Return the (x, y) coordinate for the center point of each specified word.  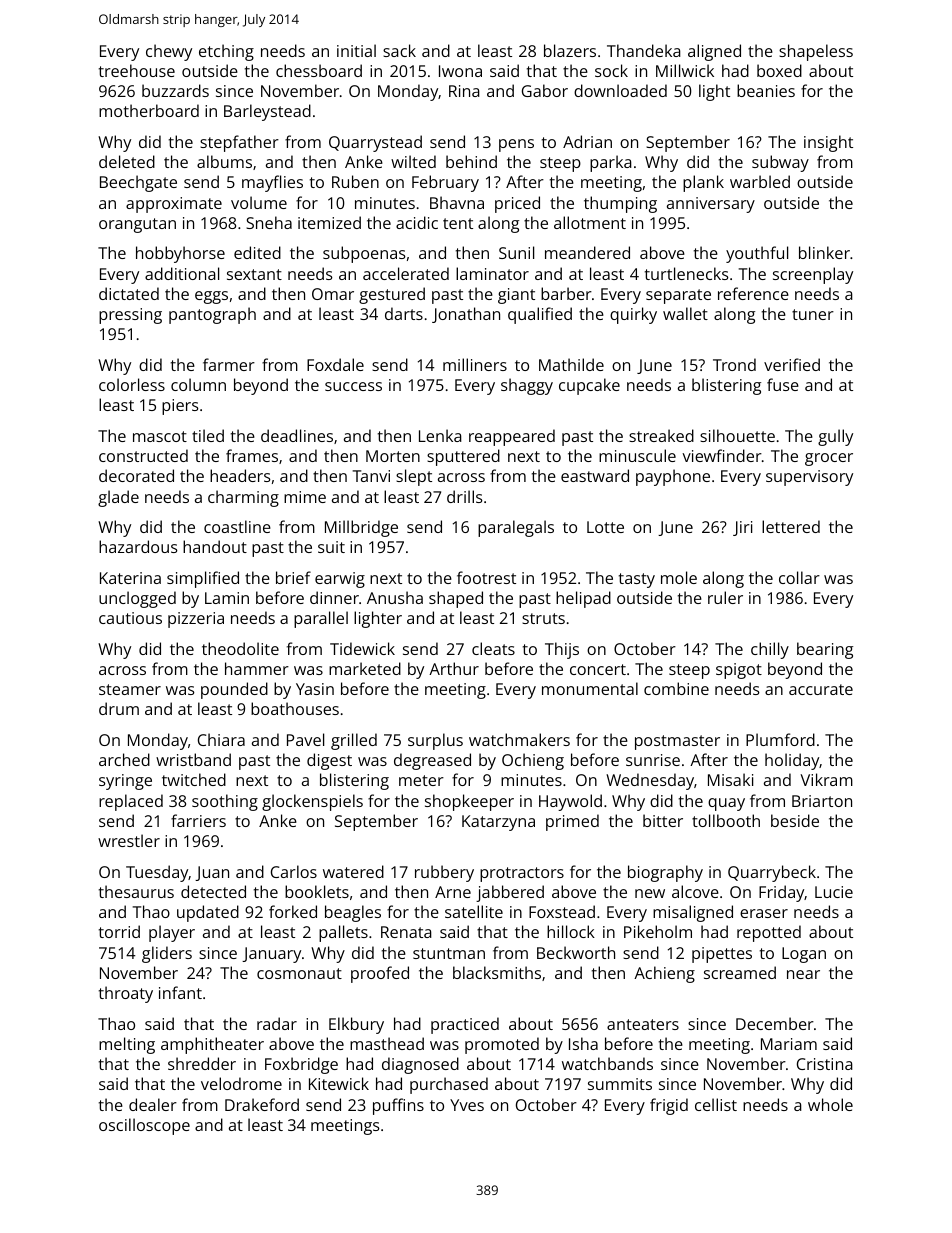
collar (799, 577)
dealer (153, 1104)
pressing (130, 316)
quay (726, 804)
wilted (413, 161)
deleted (127, 161)
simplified (203, 579)
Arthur (454, 668)
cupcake (589, 386)
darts (404, 313)
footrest (486, 577)
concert (598, 669)
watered (353, 871)
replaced (131, 802)
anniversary (711, 205)
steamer (130, 689)
